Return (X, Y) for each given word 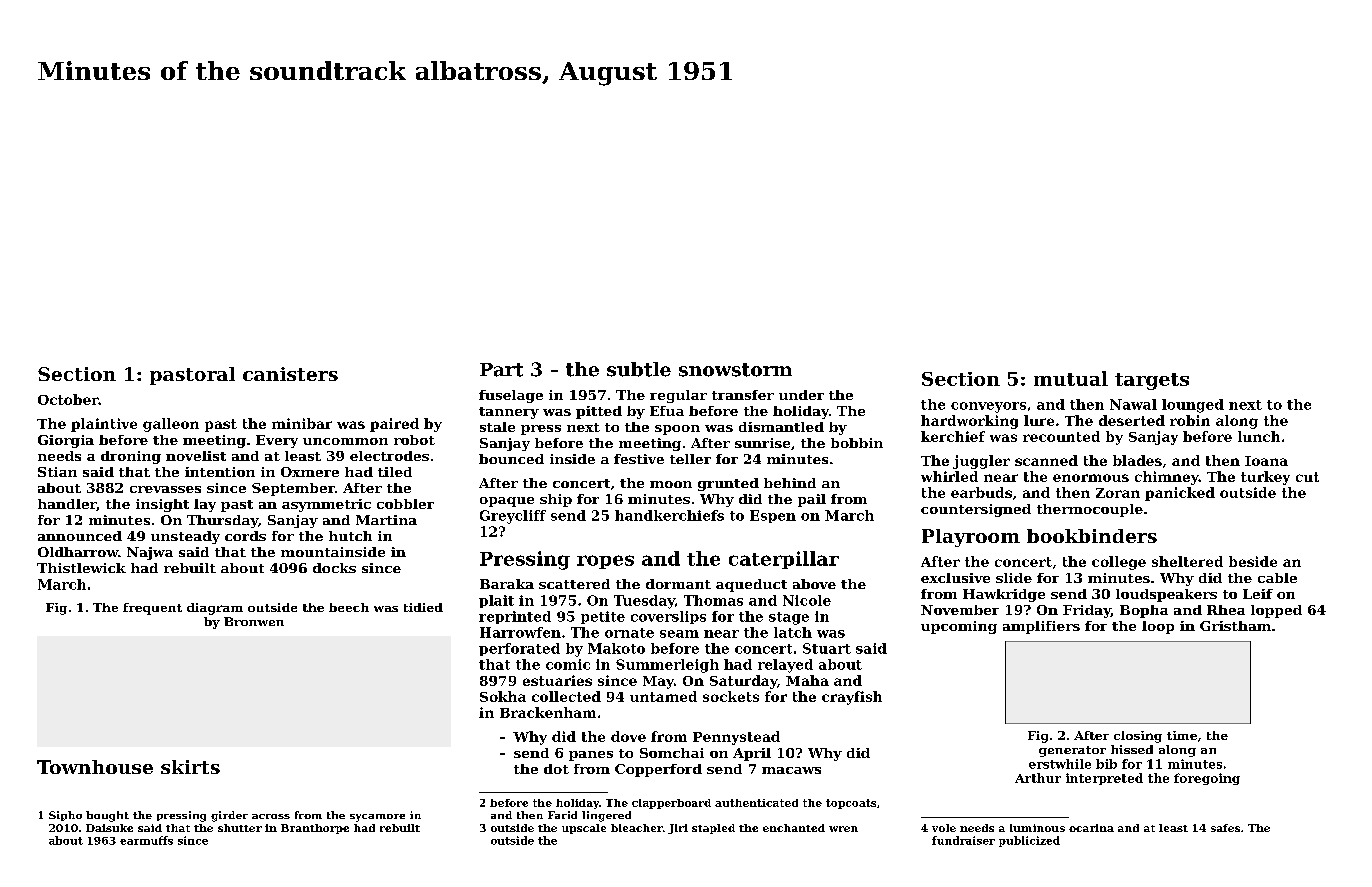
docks (334, 568)
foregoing (1207, 779)
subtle (639, 369)
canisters (290, 374)
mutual (1071, 378)
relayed (785, 666)
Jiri (678, 829)
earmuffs (146, 840)
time (1182, 735)
